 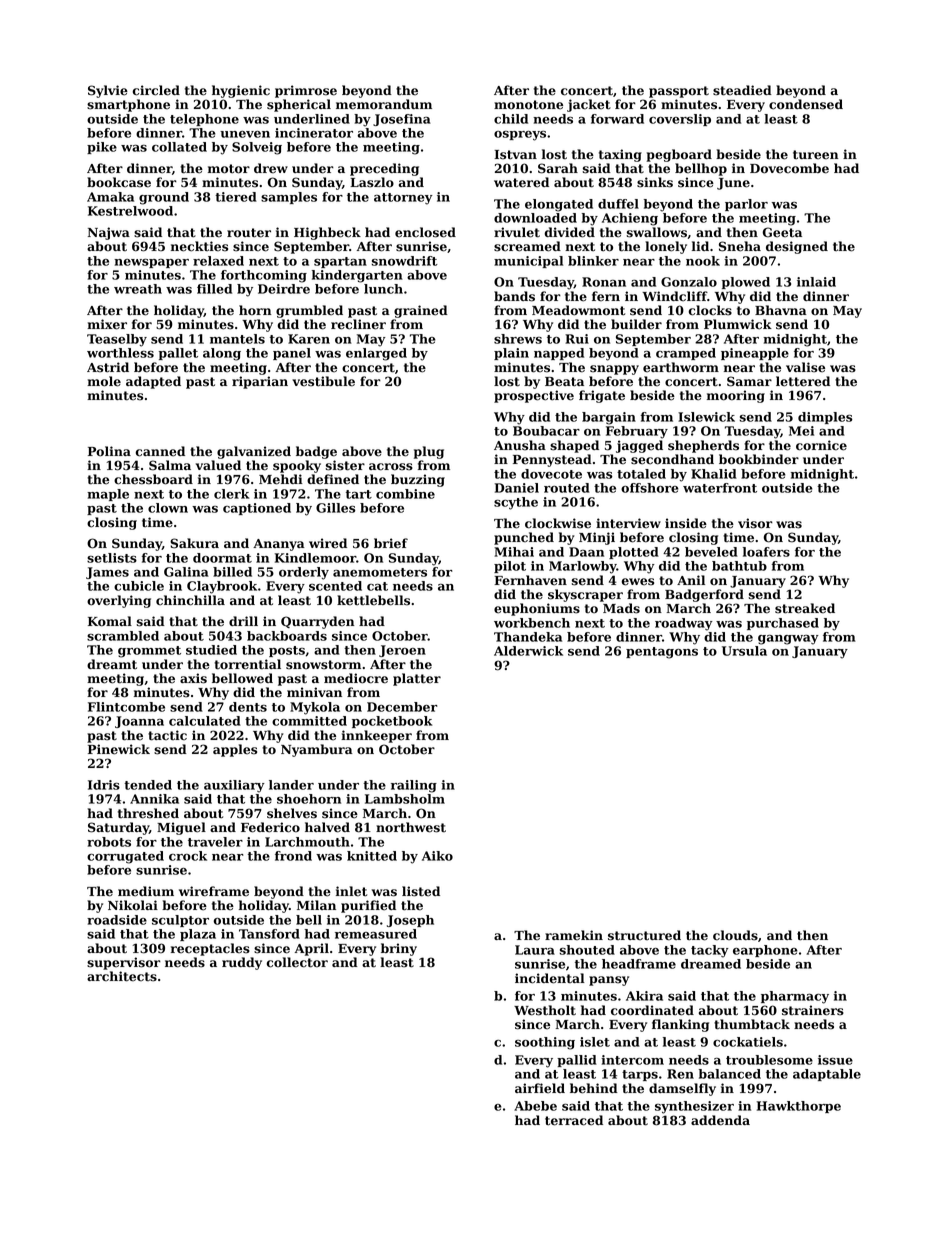 I want to click on clown, so click(x=168, y=508).
